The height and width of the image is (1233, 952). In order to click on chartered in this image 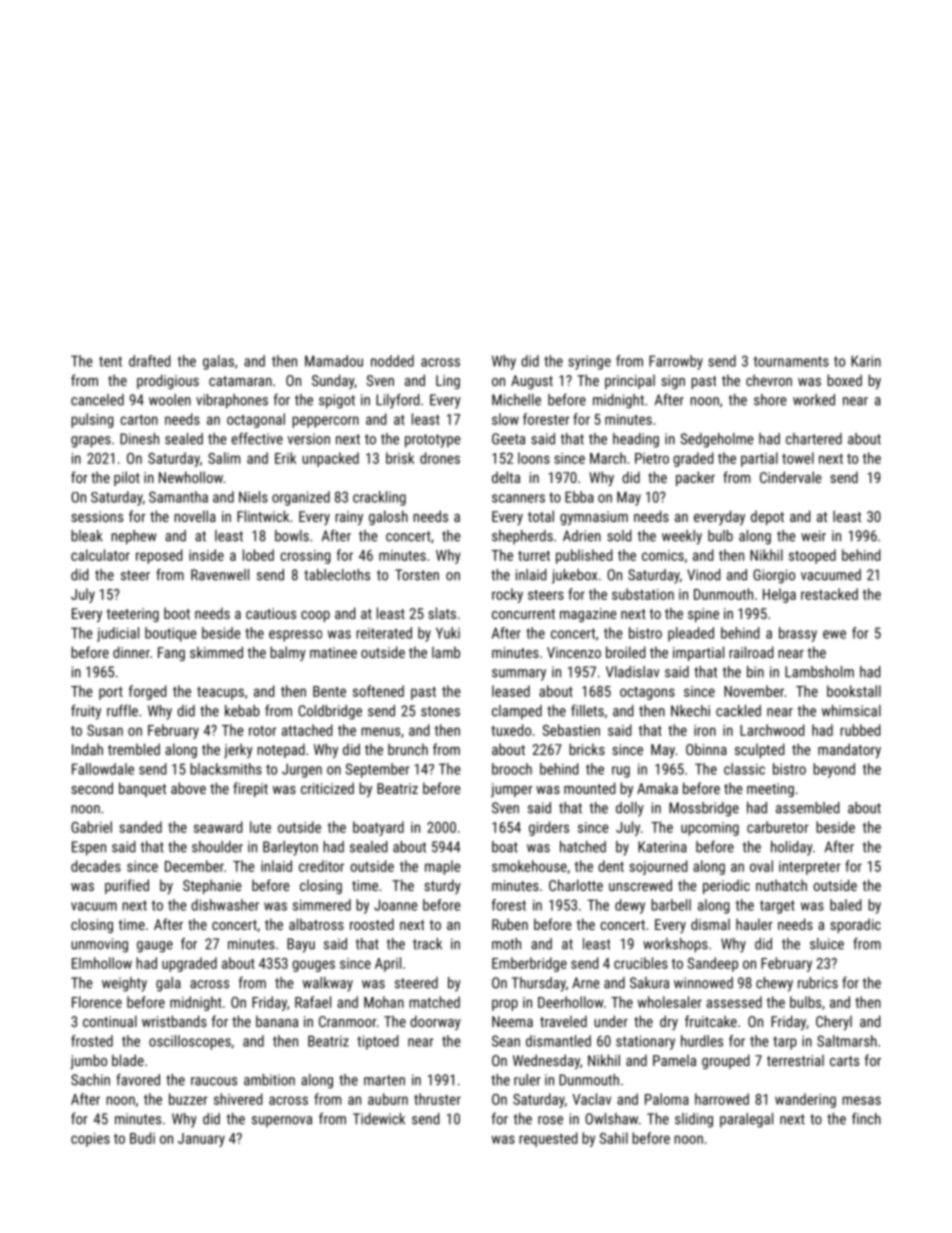, I will do `click(814, 439)`.
